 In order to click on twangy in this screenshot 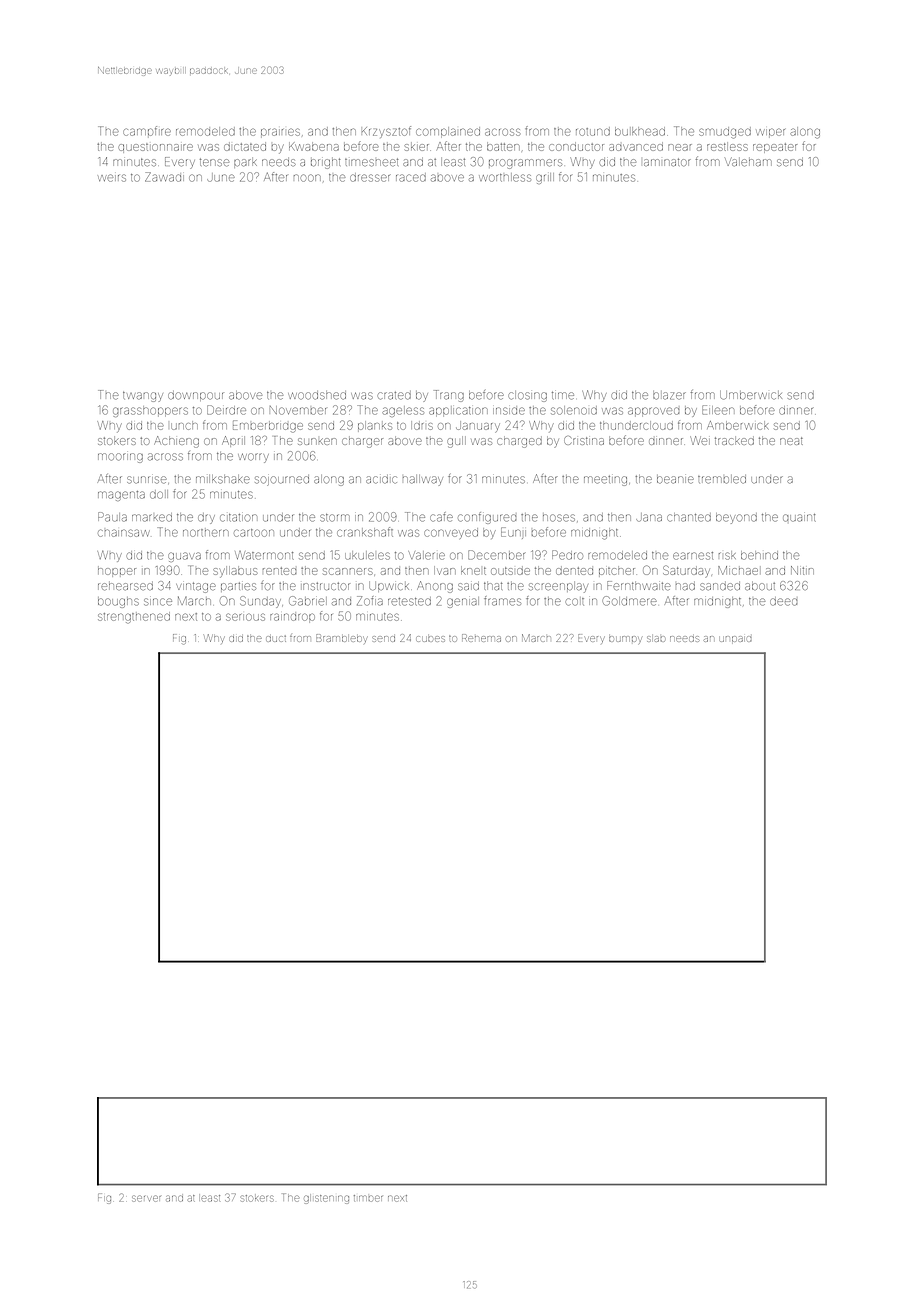, I will do `click(143, 396)`.
